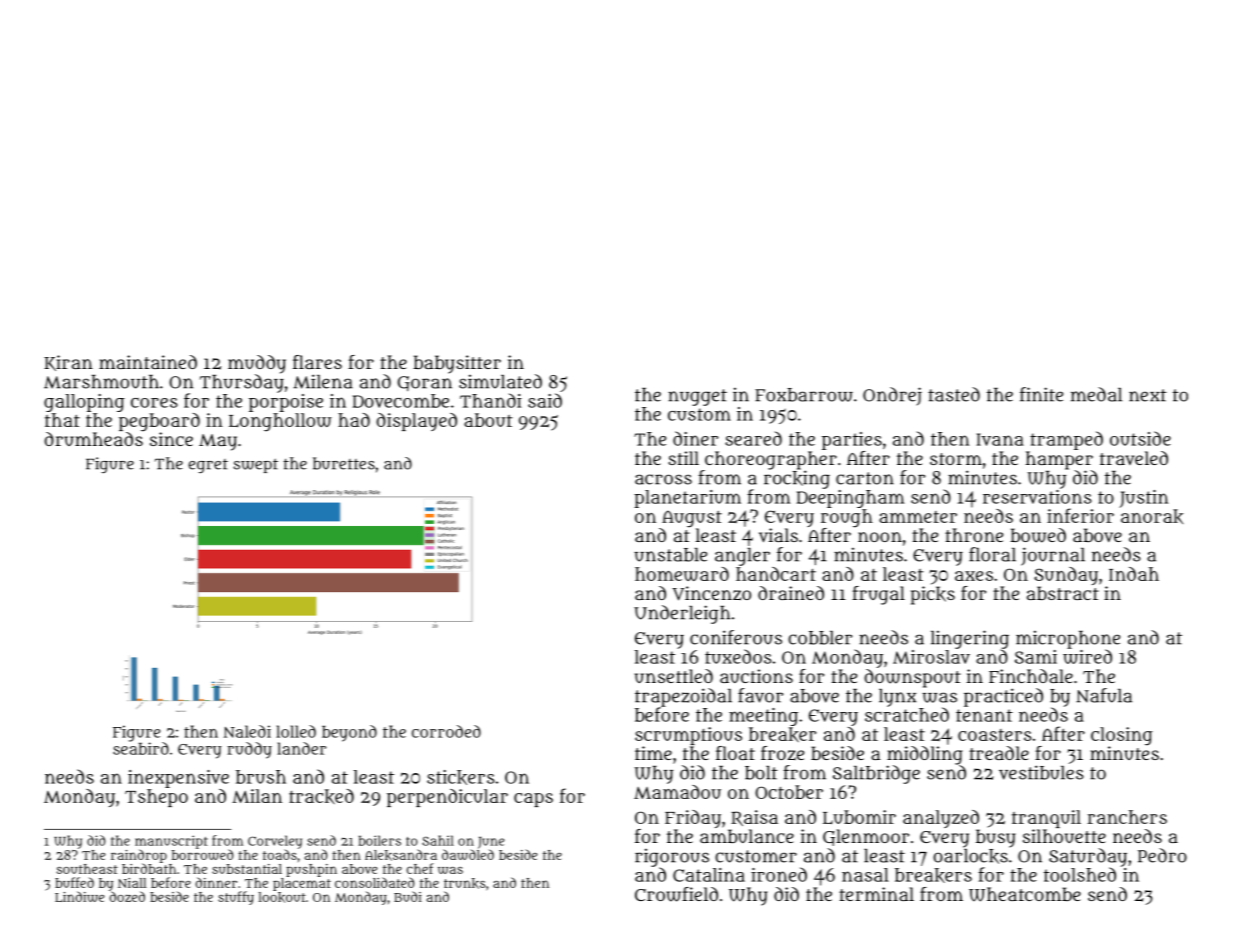 The height and width of the screenshot is (952, 1233). I want to click on lolled, so click(296, 731).
